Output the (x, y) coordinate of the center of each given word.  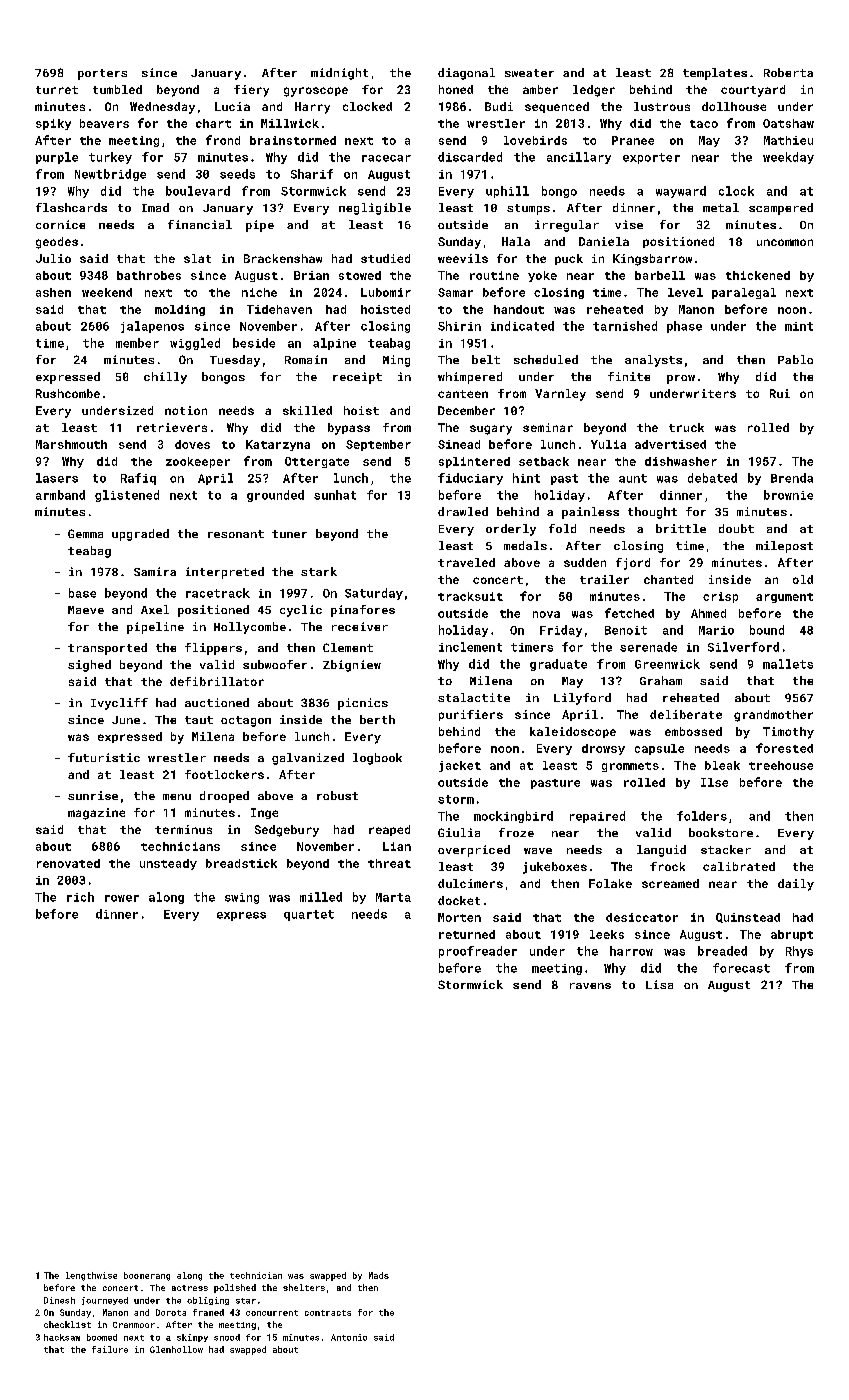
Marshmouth (71, 444)
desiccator (642, 917)
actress (190, 1288)
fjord (633, 564)
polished (235, 1288)
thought (652, 513)
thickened (758, 275)
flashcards (71, 207)
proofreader (478, 952)
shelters (304, 1287)
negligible (375, 209)
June (126, 720)
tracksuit (470, 596)
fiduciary (470, 479)
